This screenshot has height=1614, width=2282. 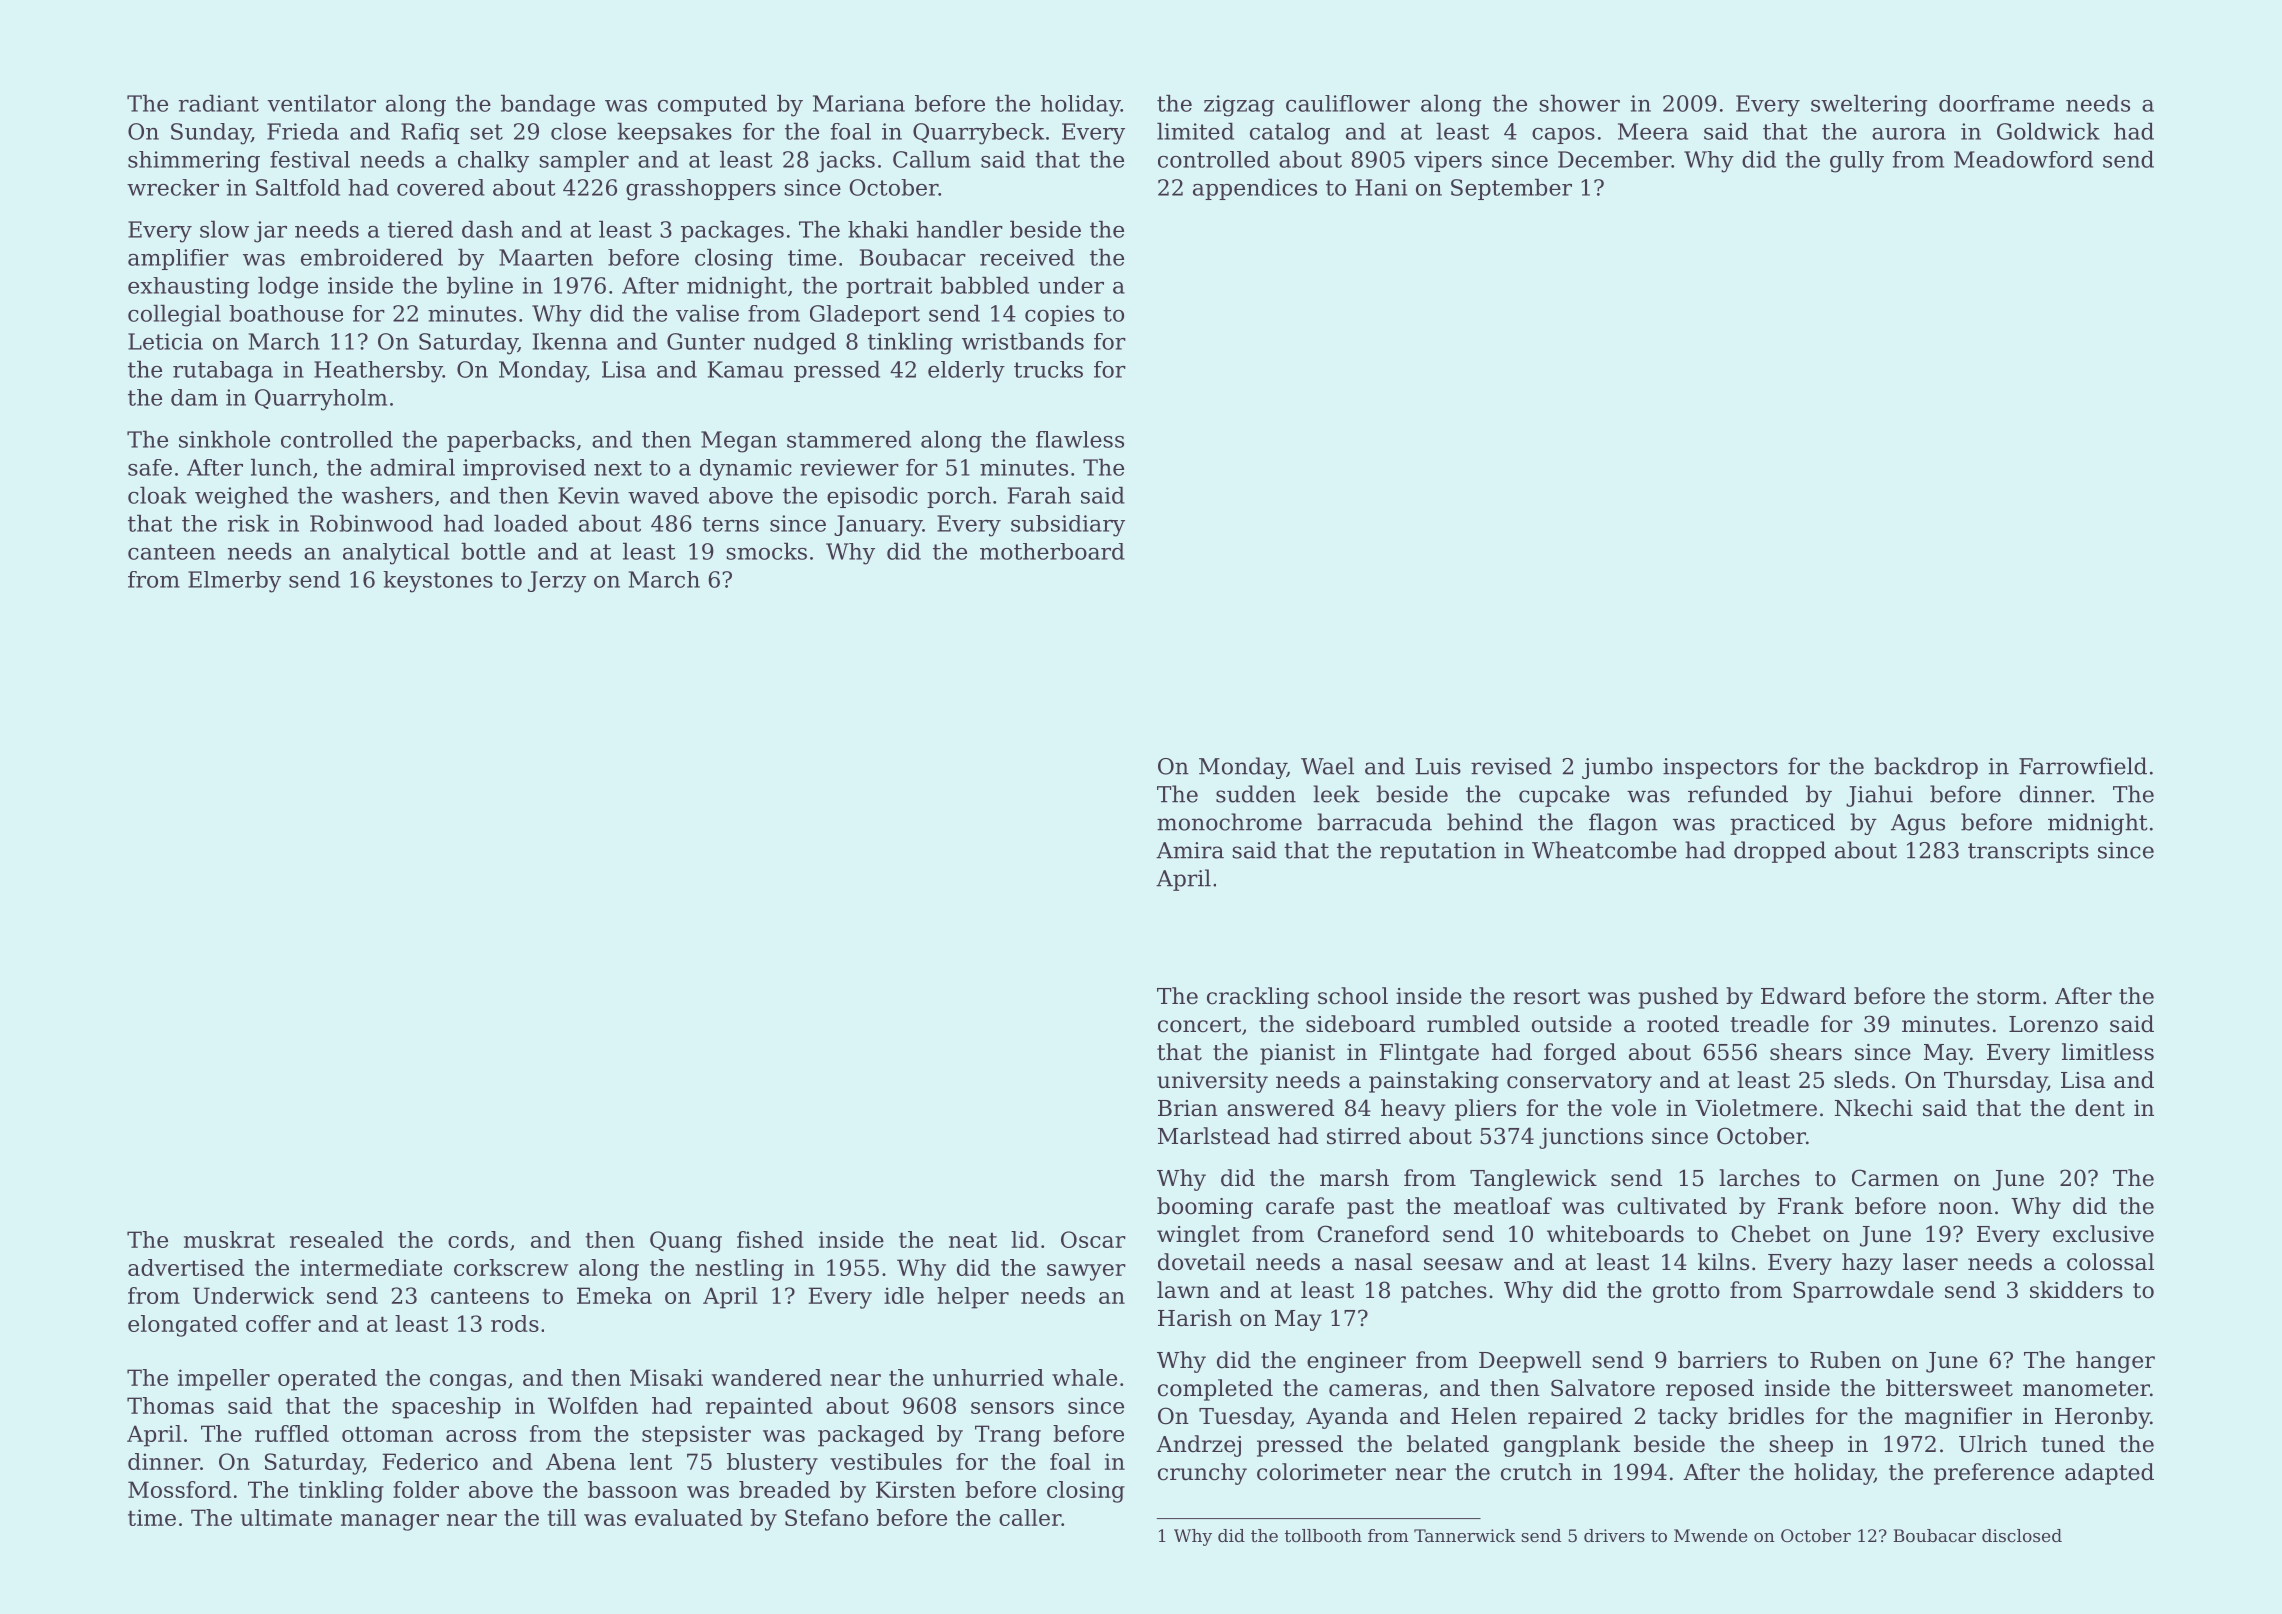 I want to click on tiered, so click(x=420, y=229).
